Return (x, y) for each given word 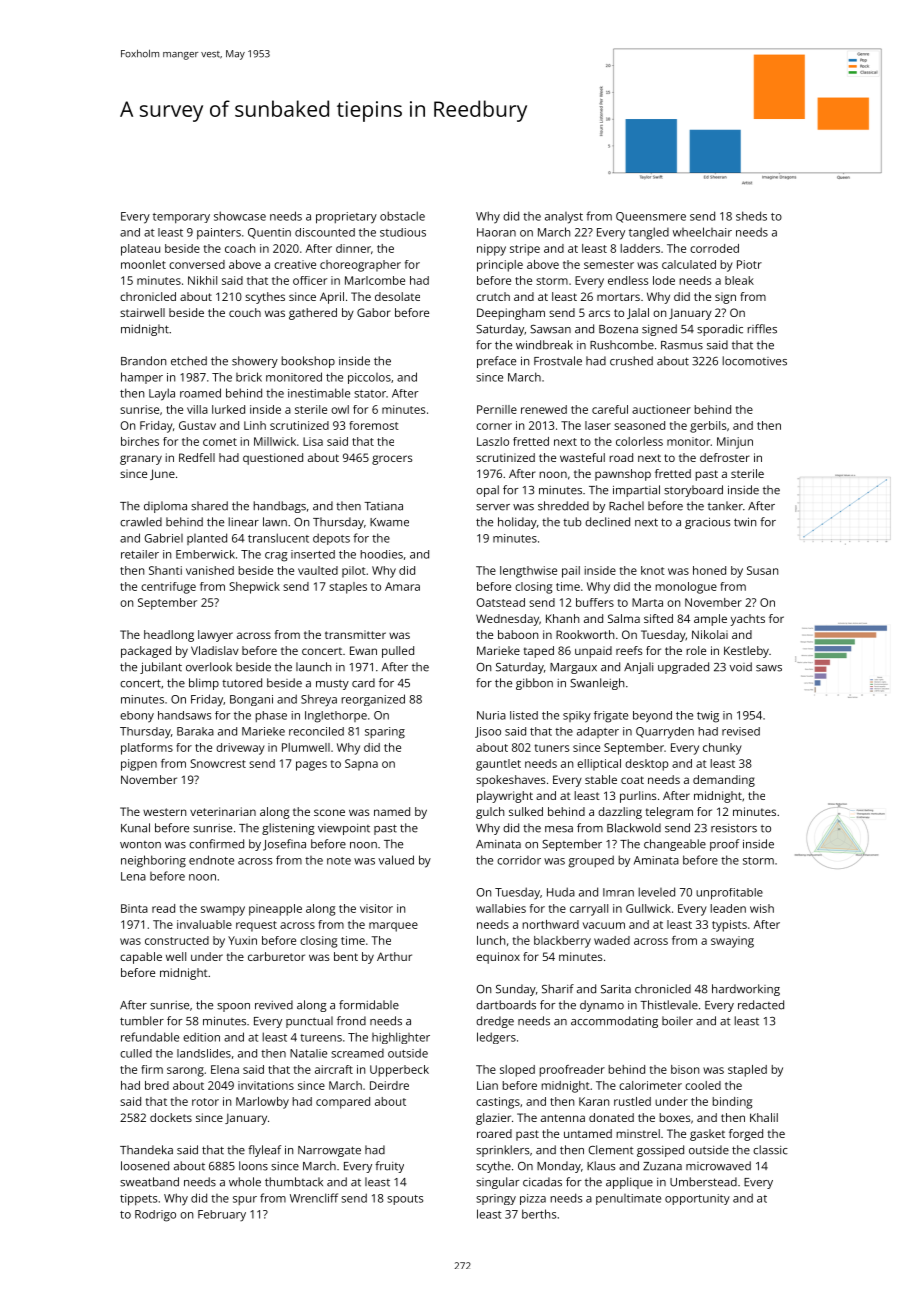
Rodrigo (155, 1216)
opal (487, 491)
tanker (725, 506)
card (363, 683)
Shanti (165, 570)
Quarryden (665, 733)
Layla (162, 394)
